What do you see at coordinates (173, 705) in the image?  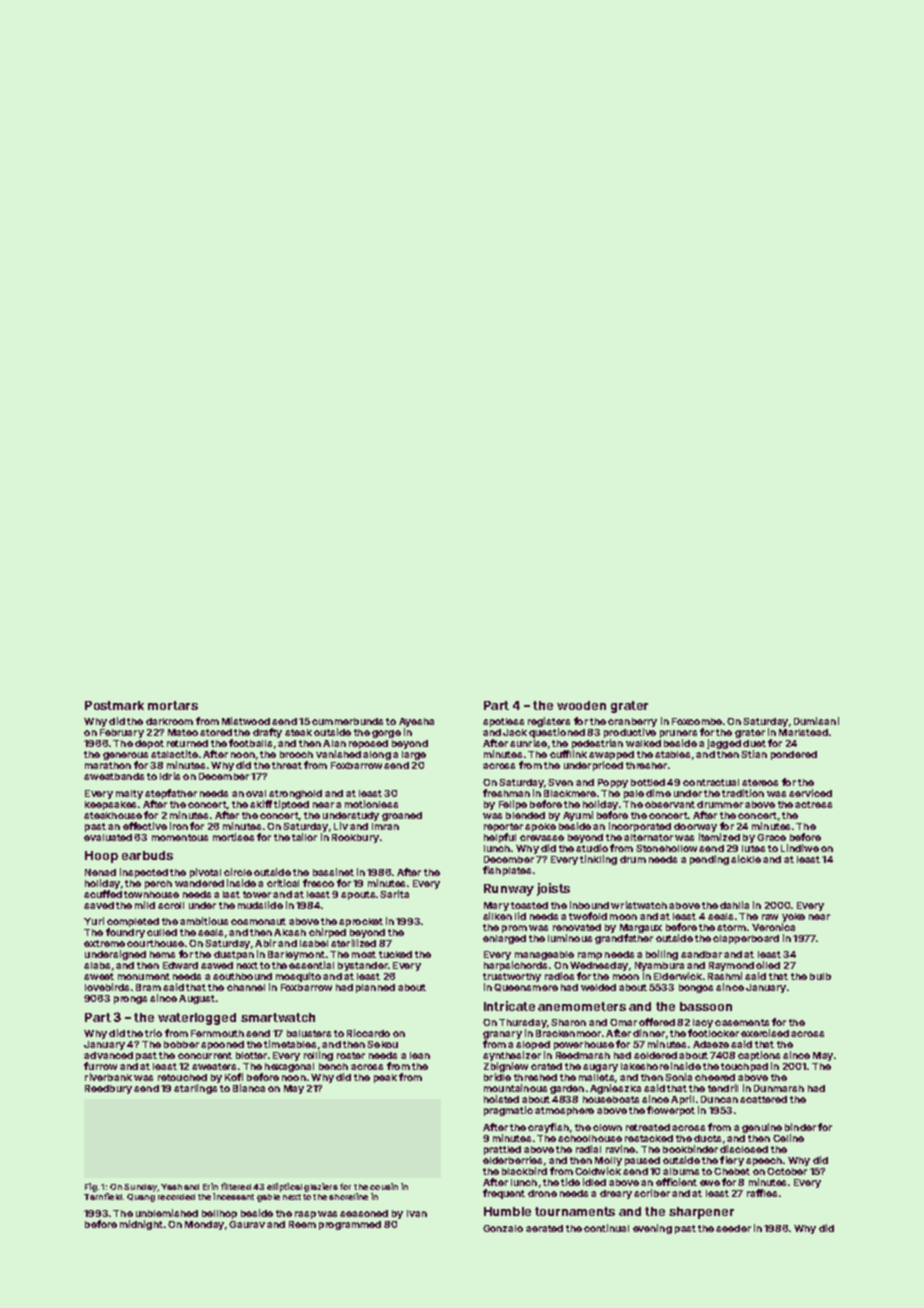 I see `mortars` at bounding box center [173, 705].
